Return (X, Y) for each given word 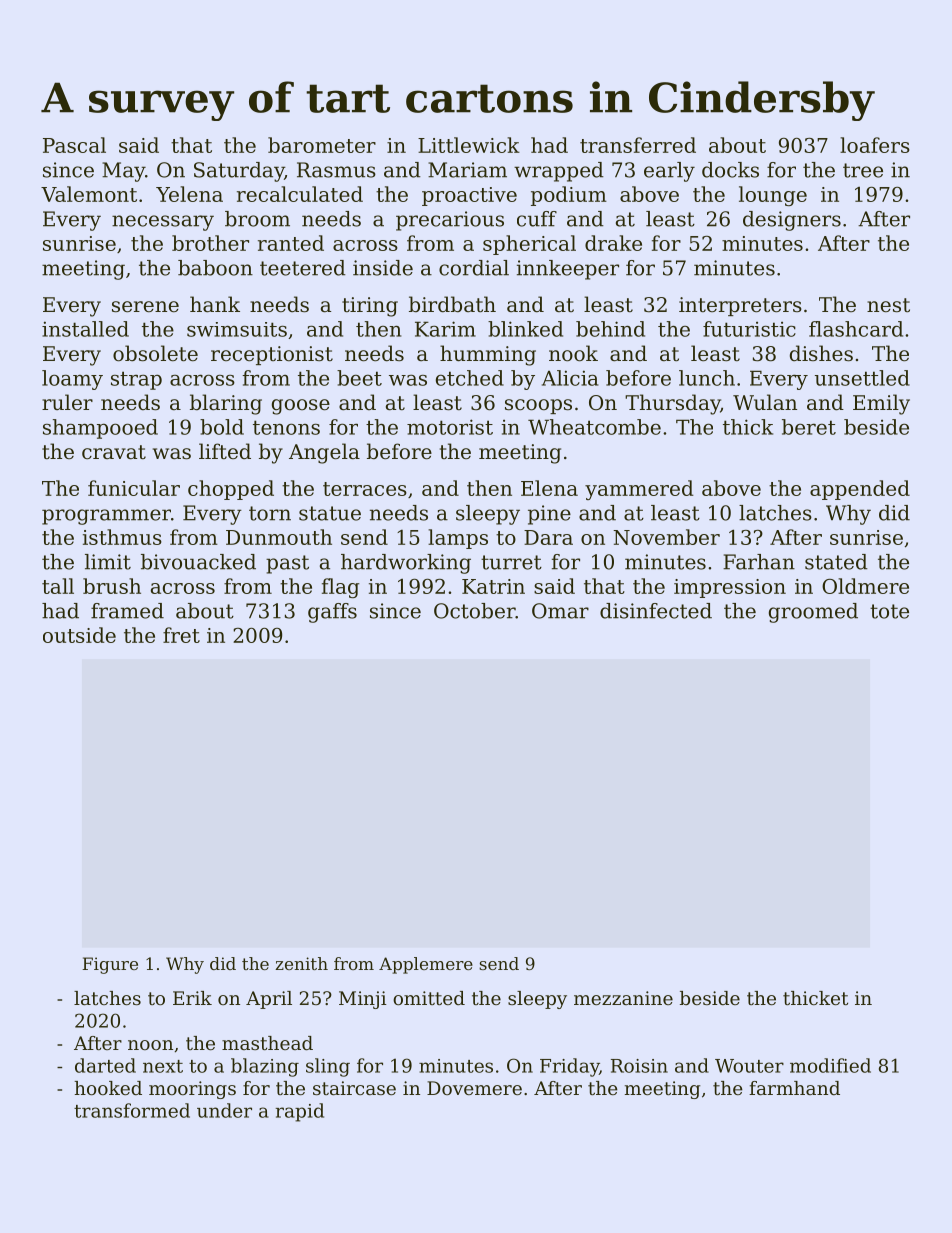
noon (150, 1045)
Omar (560, 611)
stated (836, 562)
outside (79, 635)
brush (112, 586)
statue (330, 513)
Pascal (74, 145)
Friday (569, 1067)
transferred (638, 145)
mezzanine (623, 998)
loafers (875, 145)
